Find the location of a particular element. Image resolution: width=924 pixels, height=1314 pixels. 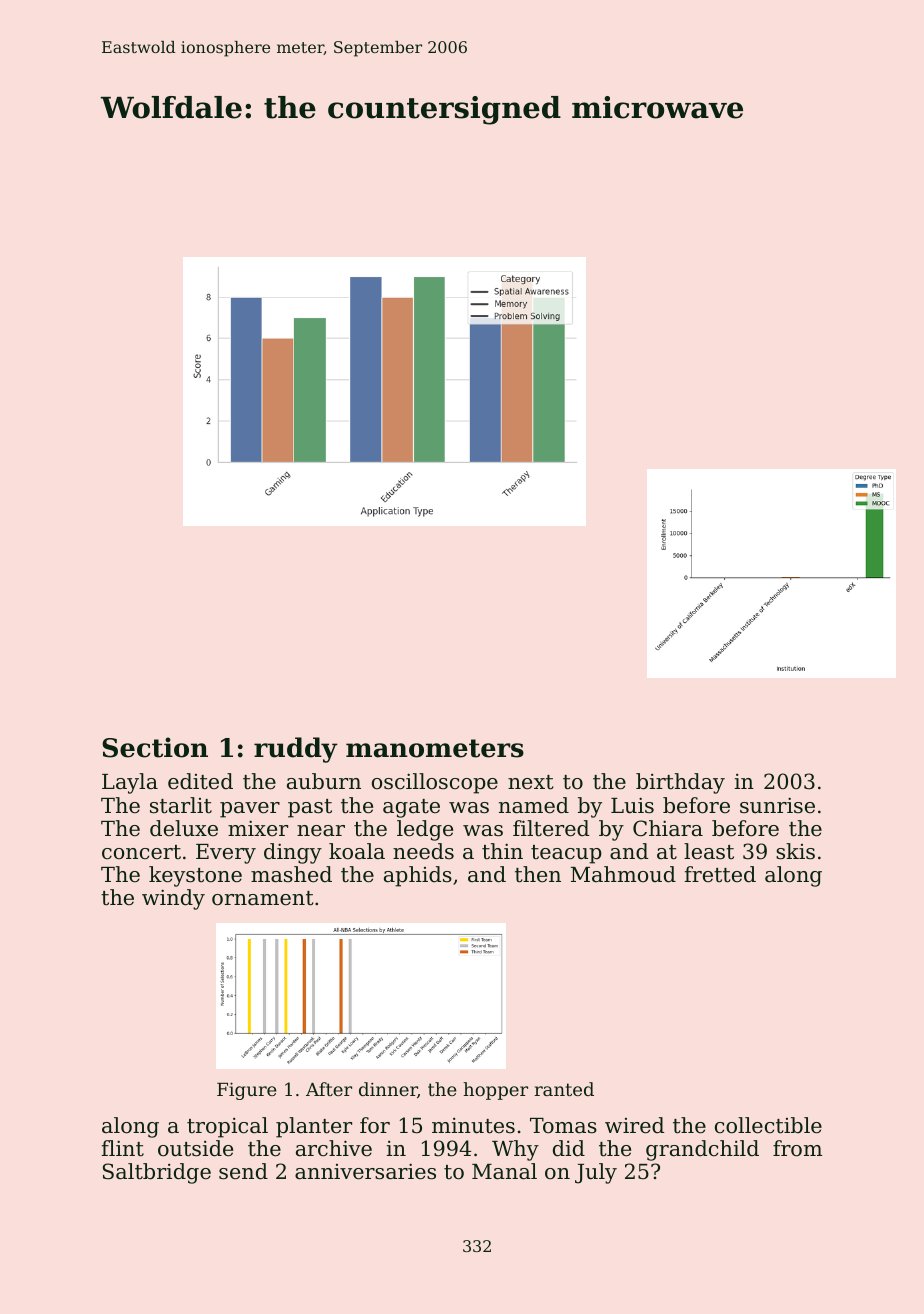

starlit is located at coordinates (181, 805).
